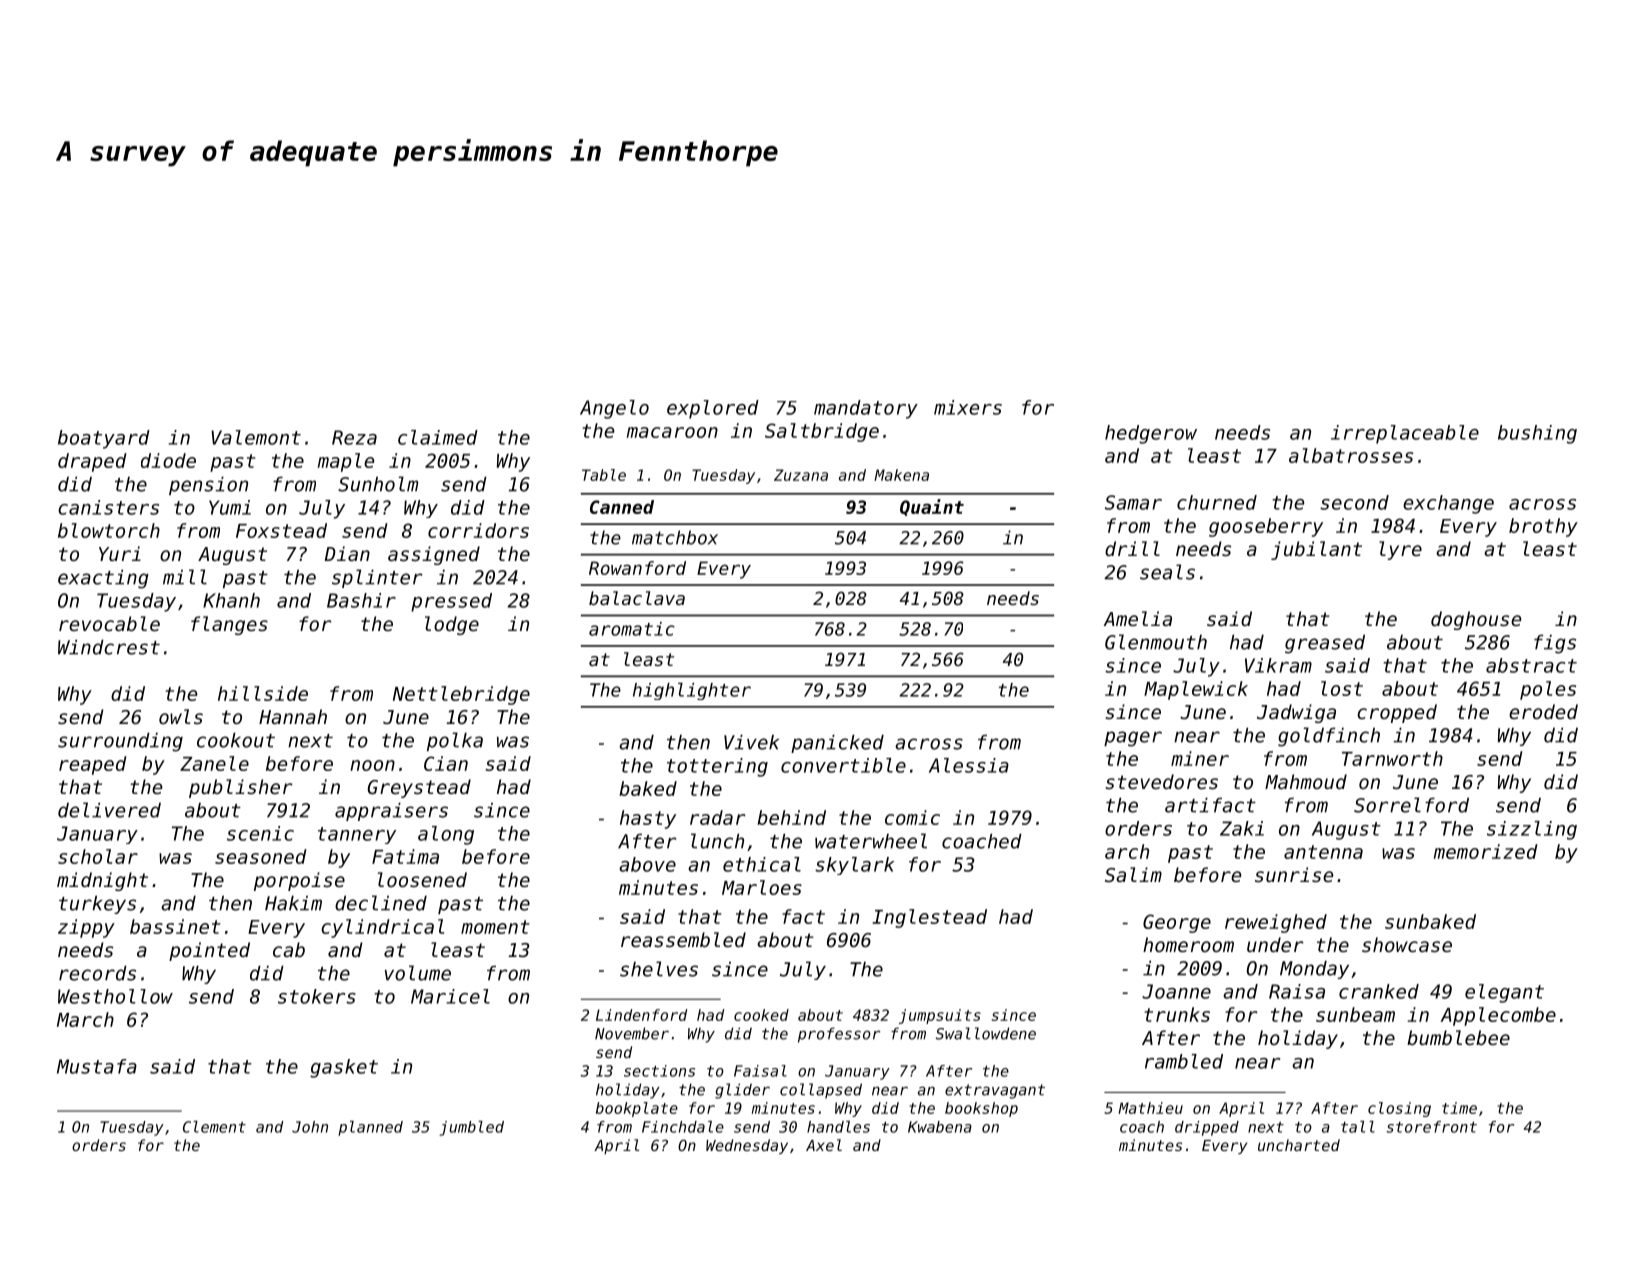 The width and height of the screenshot is (1635, 1263). What do you see at coordinates (1167, 572) in the screenshot?
I see `seals` at bounding box center [1167, 572].
